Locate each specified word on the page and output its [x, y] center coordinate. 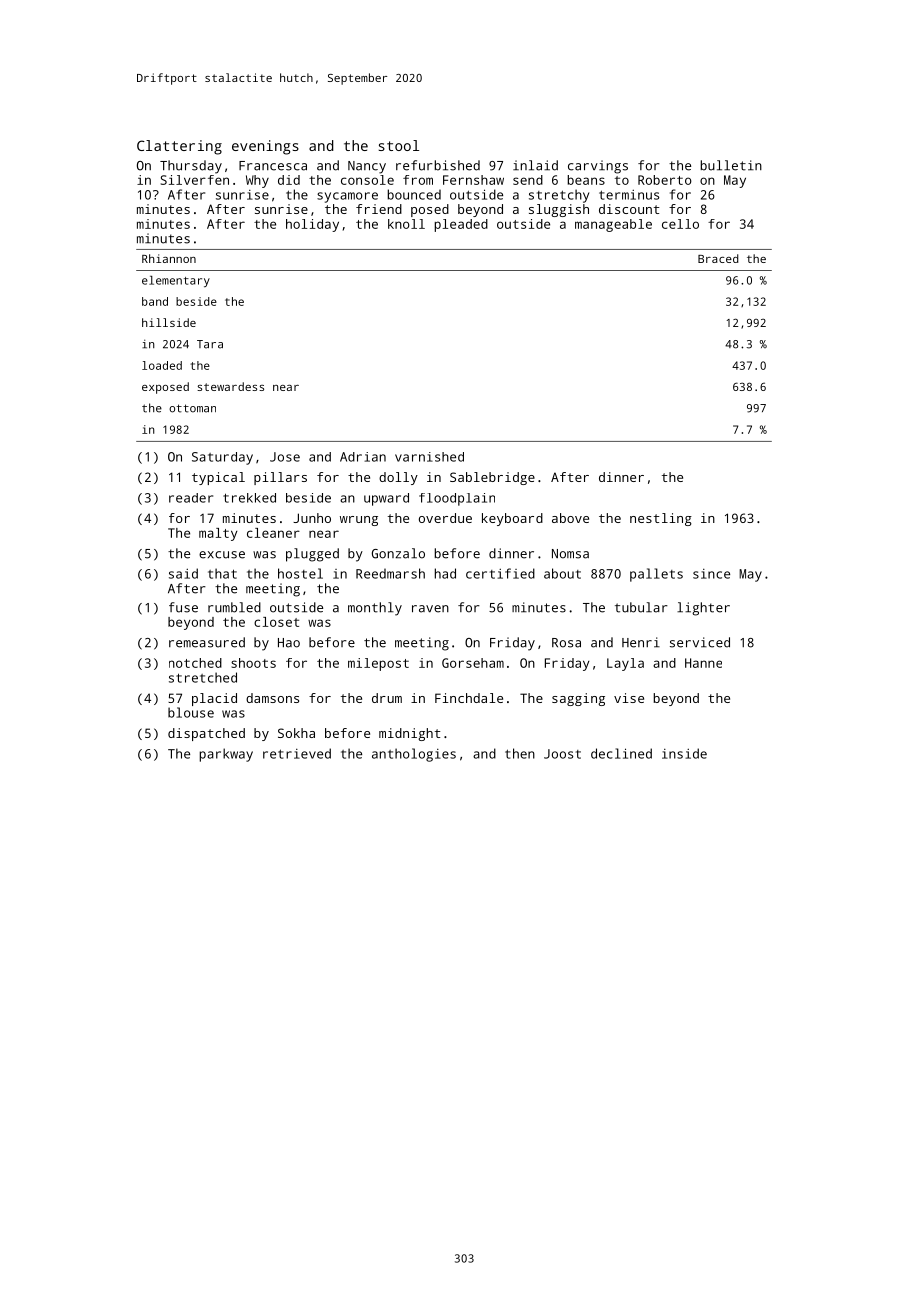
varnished [429, 457]
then [520, 753]
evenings [265, 147]
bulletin [731, 165]
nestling [661, 519]
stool [399, 145]
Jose [285, 457]
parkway [226, 755]
